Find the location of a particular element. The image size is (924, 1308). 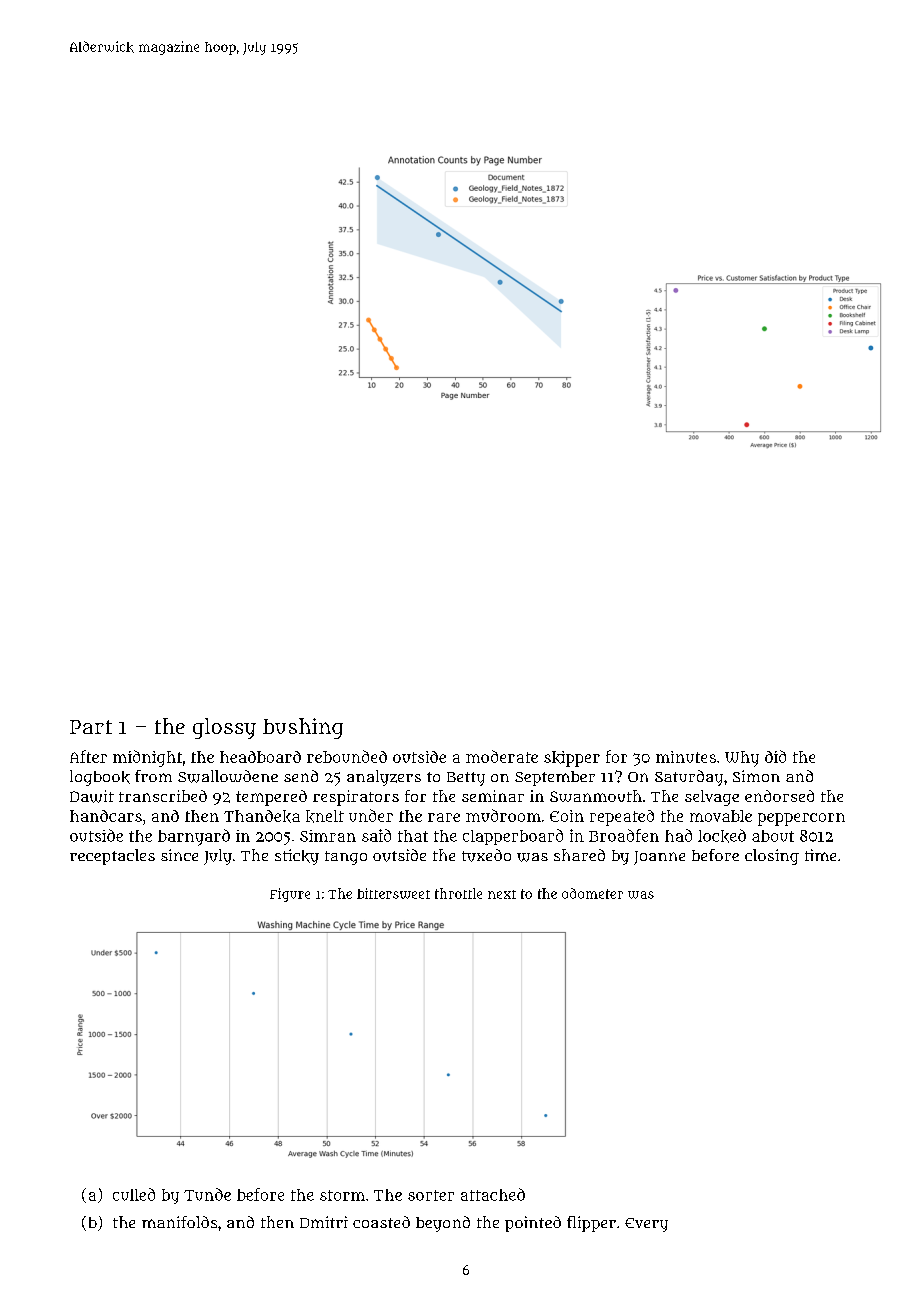

seminar is located at coordinates (493, 796).
